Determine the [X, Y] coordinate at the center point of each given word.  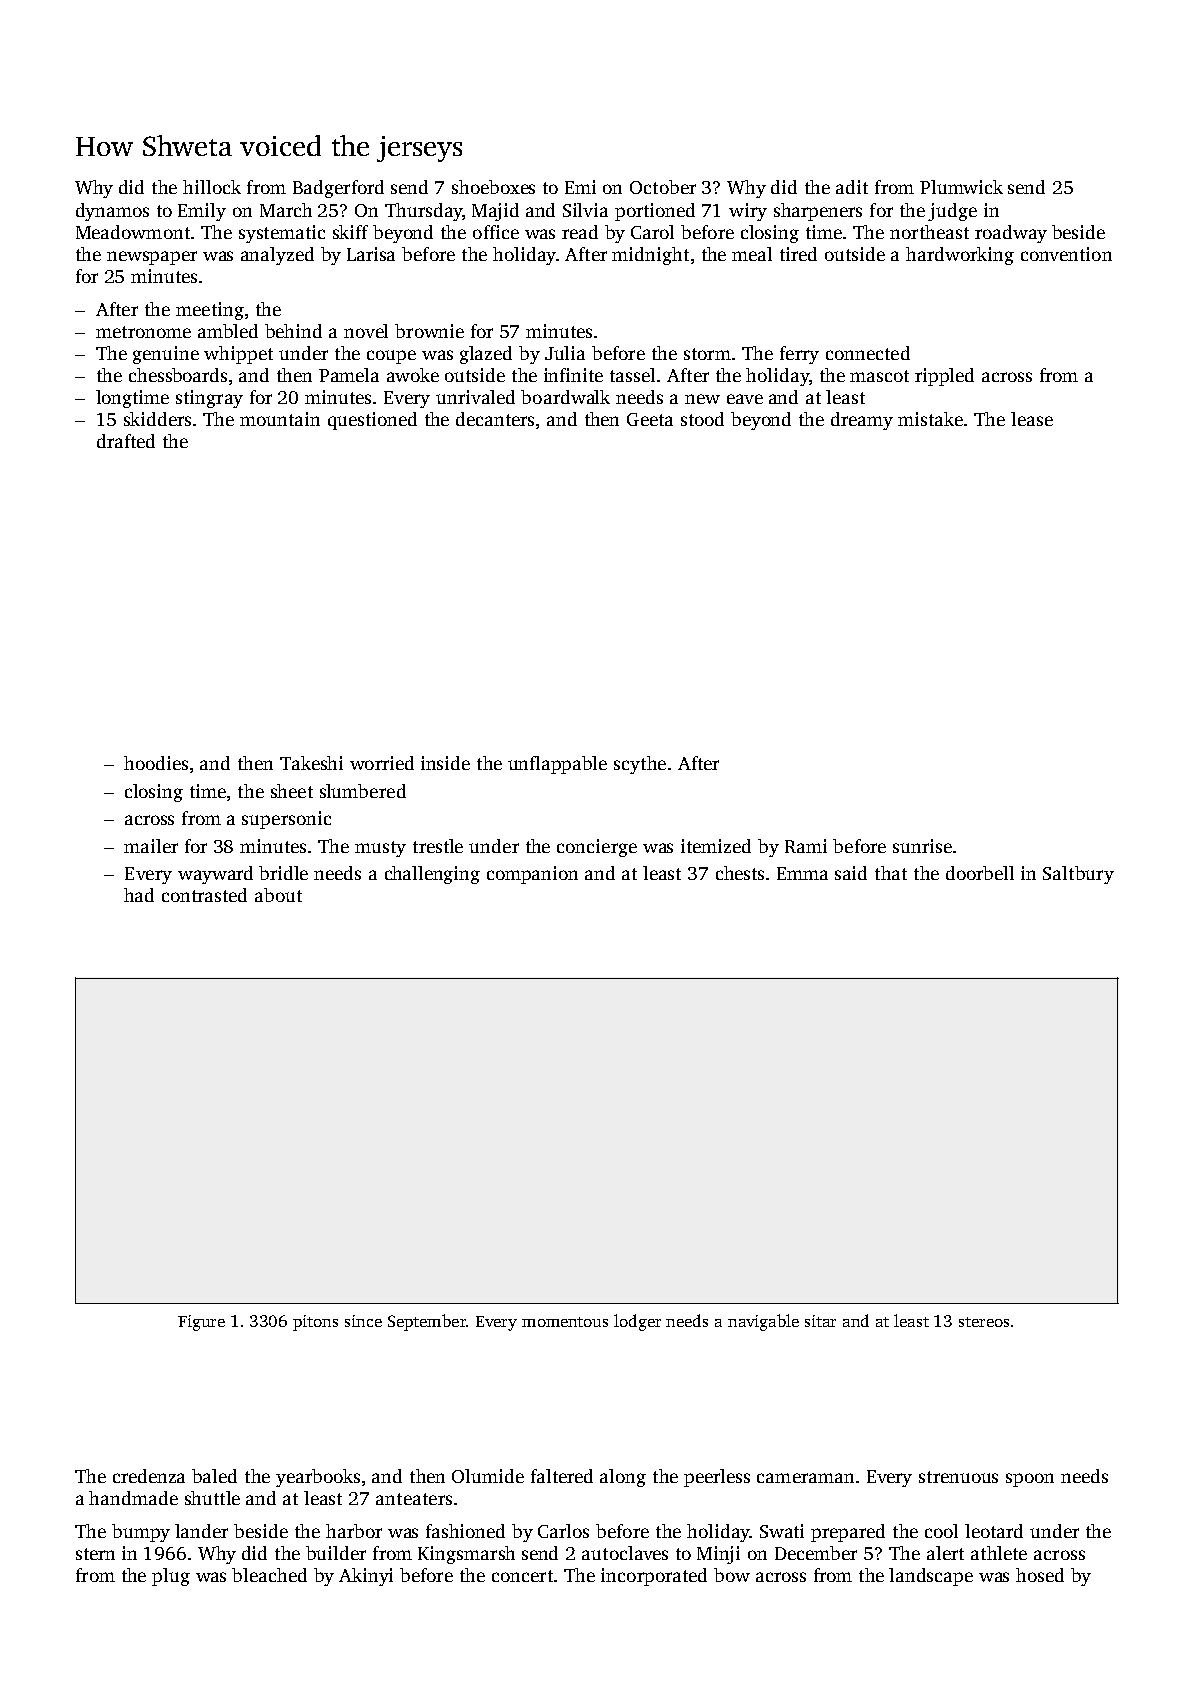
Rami [806, 846]
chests [740, 873]
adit [852, 187]
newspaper [152, 258]
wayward [215, 875]
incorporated [654, 1577]
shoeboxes [493, 187]
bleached [269, 1575]
